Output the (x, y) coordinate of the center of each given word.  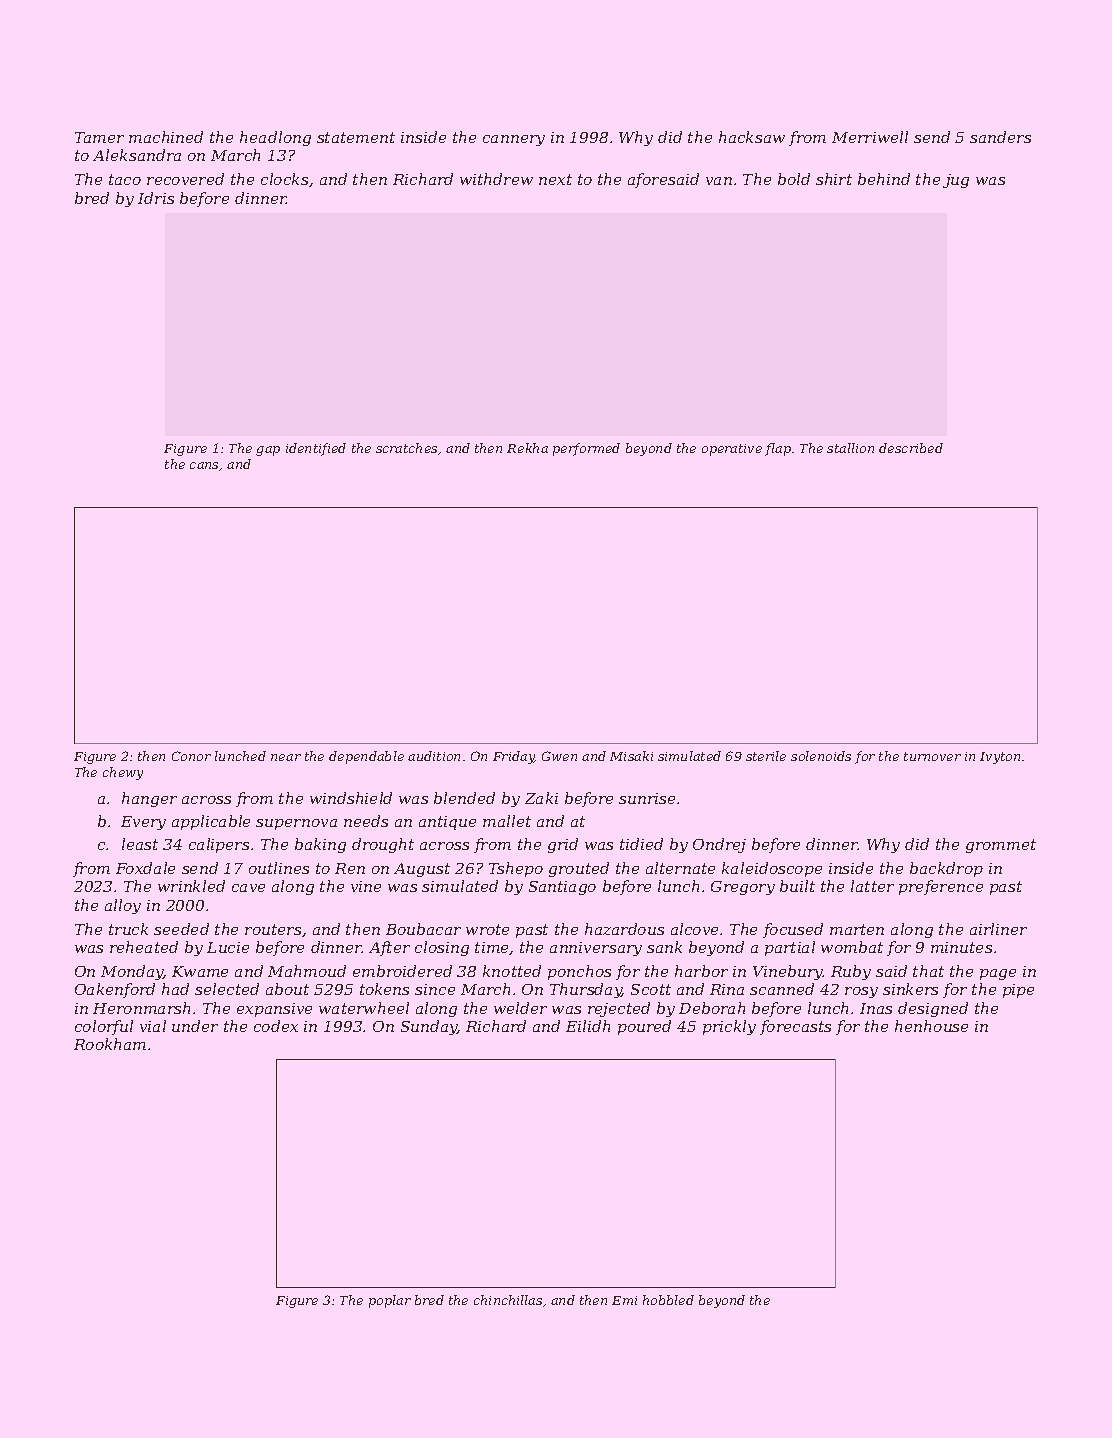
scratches (406, 448)
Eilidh (588, 1026)
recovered (185, 179)
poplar (390, 1301)
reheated (144, 947)
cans (204, 465)
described (911, 448)
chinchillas (508, 1300)
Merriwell (870, 137)
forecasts (795, 1027)
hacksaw (752, 137)
